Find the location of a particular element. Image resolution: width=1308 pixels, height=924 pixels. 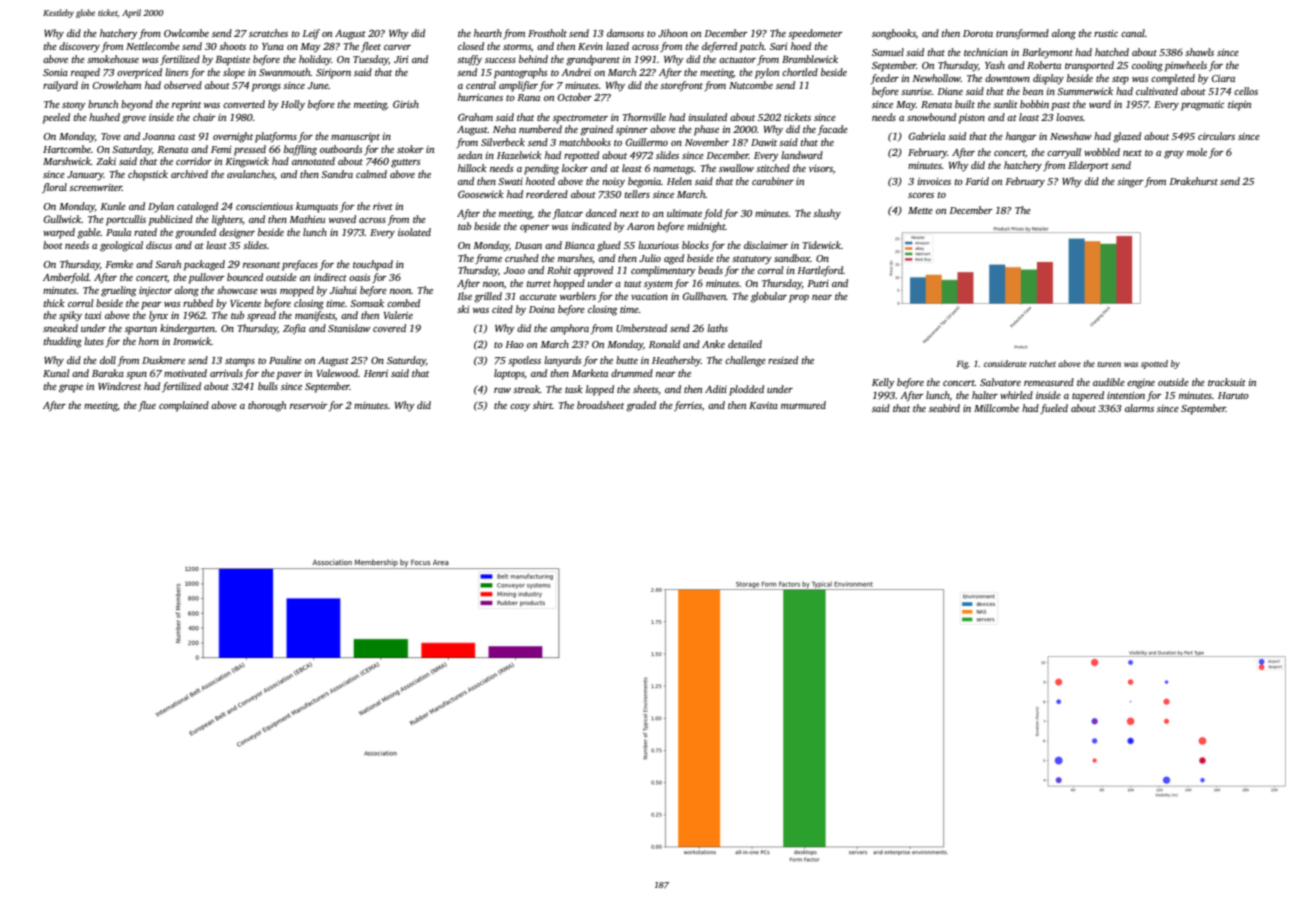

stoker is located at coordinates (410, 149).
